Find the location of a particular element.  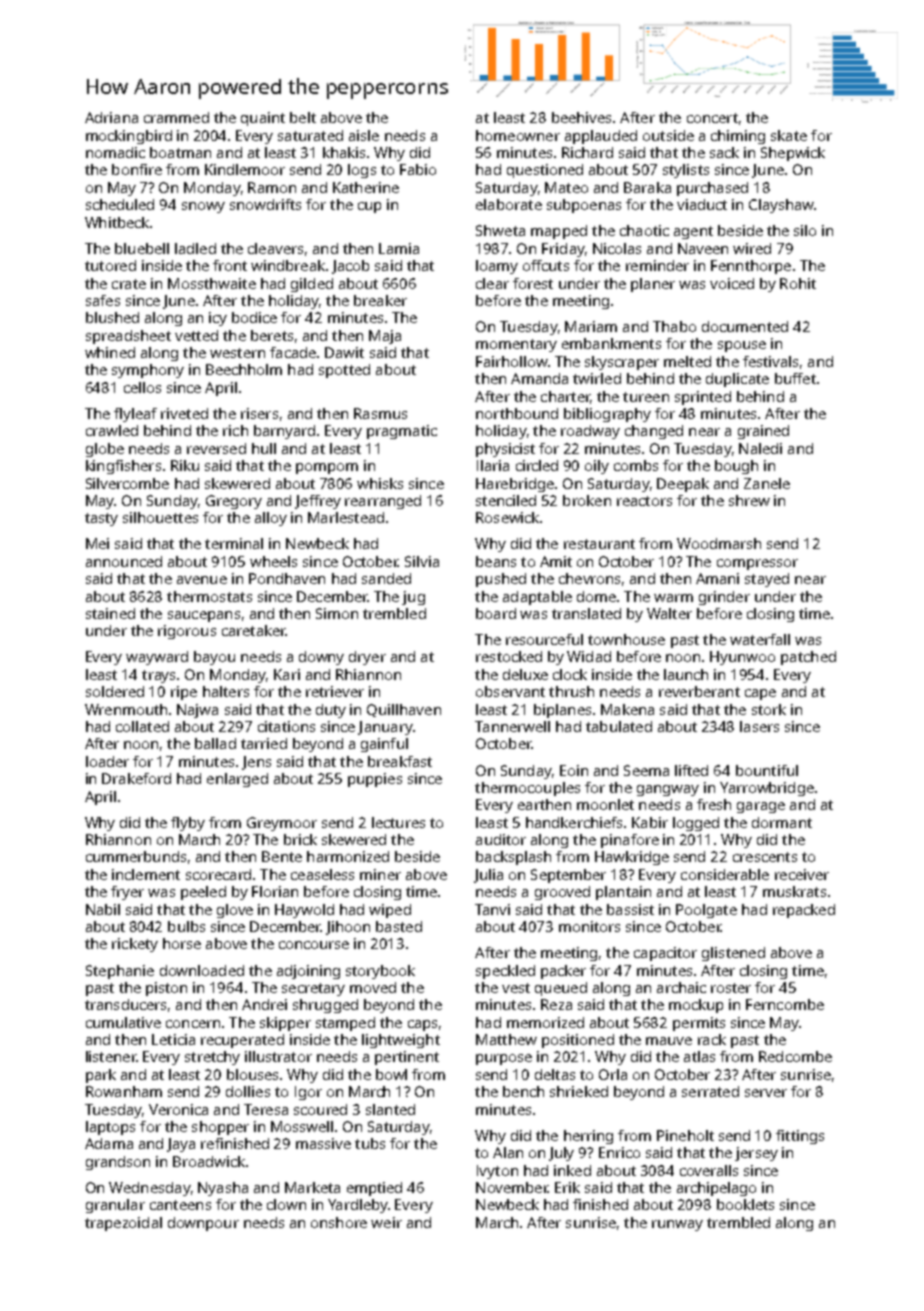

downpour is located at coordinates (203, 1224).
